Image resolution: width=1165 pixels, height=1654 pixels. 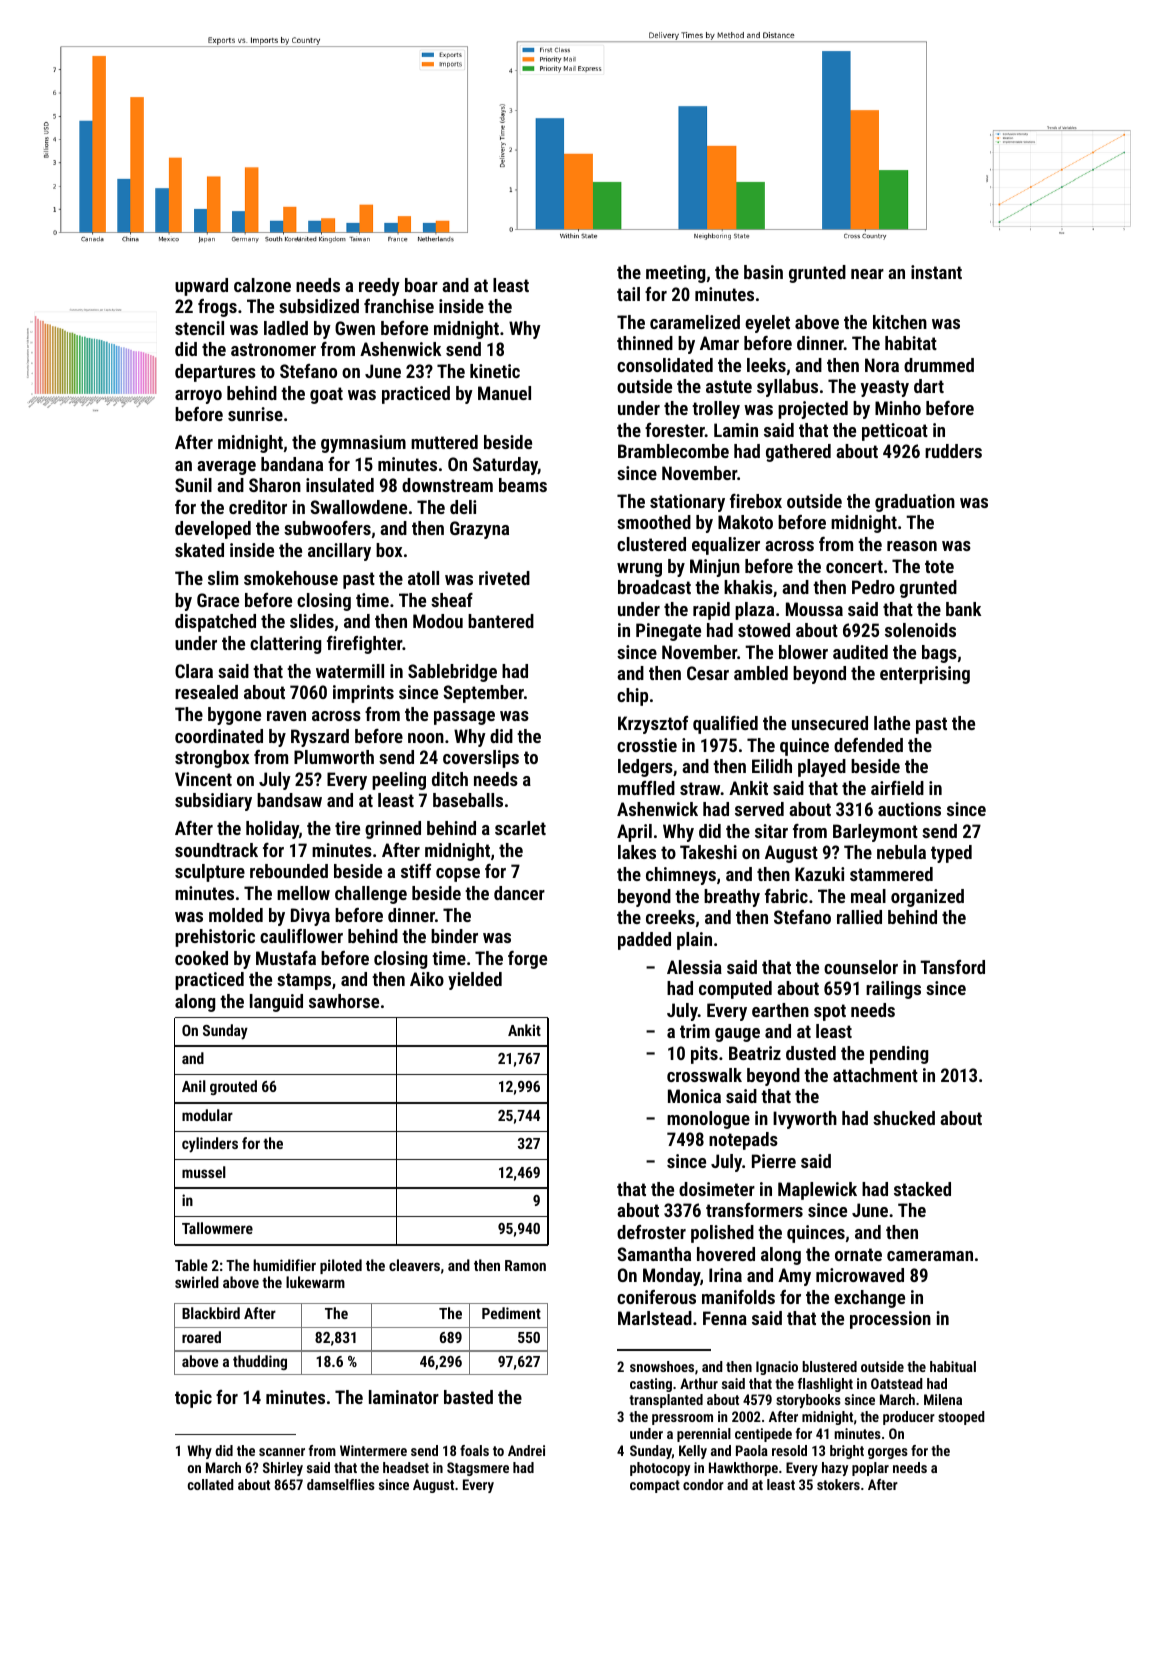 I want to click on calzone, so click(x=262, y=285).
